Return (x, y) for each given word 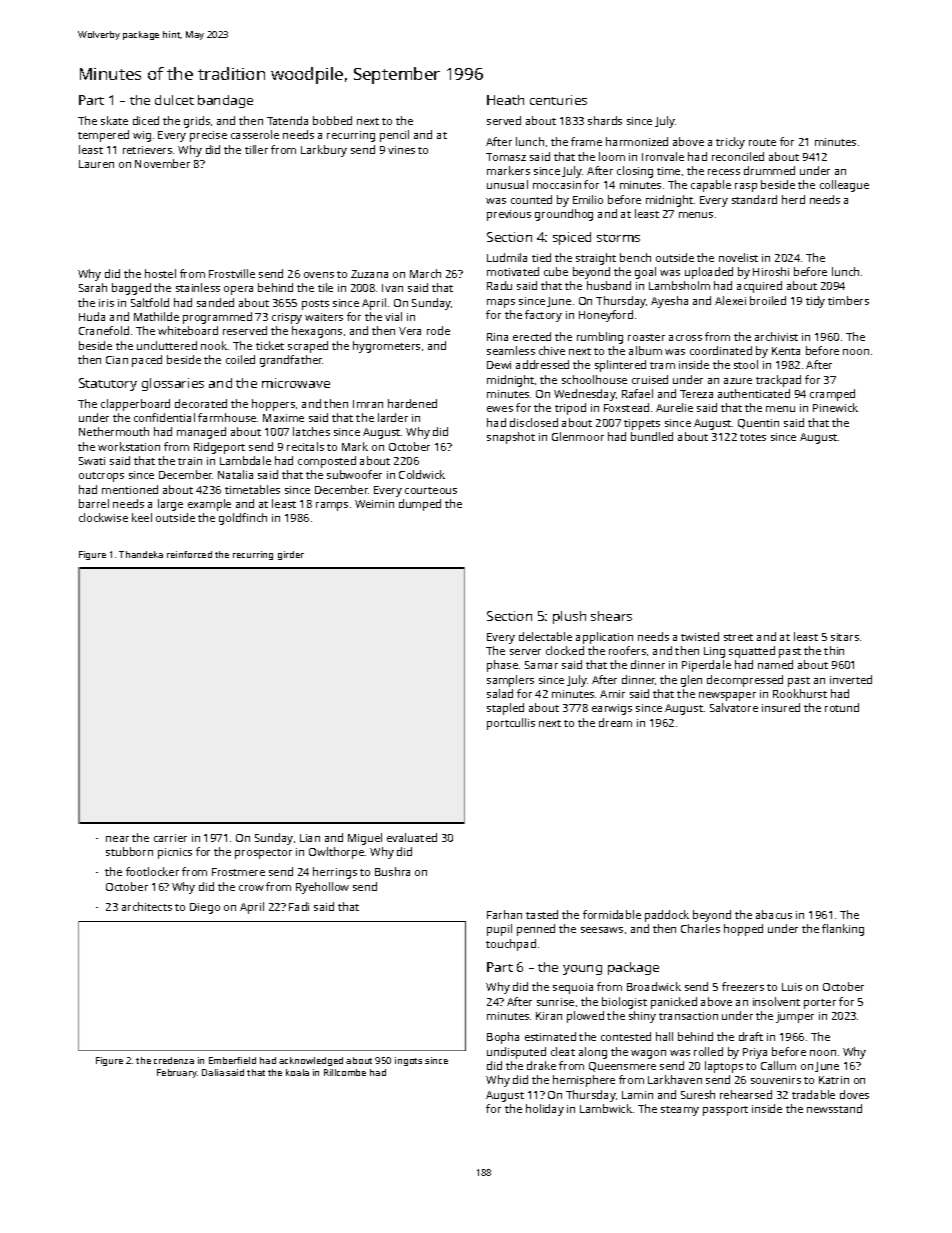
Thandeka (141, 554)
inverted (851, 679)
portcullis (511, 724)
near (117, 839)
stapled (505, 709)
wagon (648, 1054)
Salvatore (734, 707)
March (425, 273)
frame (586, 141)
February (177, 1073)
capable (711, 186)
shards (605, 120)
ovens (319, 275)
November (162, 163)
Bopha (503, 1038)
